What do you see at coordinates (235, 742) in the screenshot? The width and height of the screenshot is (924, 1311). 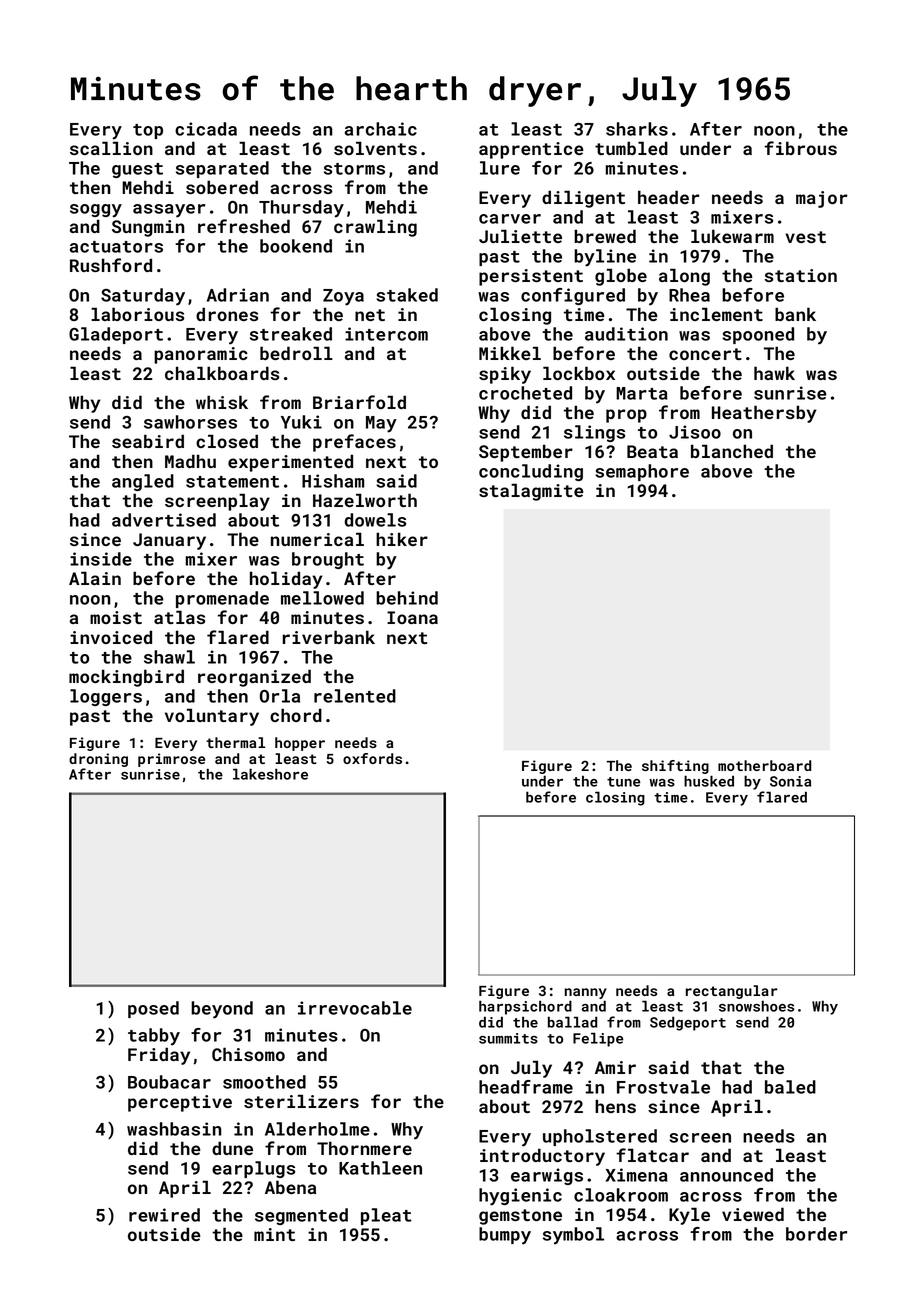 I see `thermal` at bounding box center [235, 742].
